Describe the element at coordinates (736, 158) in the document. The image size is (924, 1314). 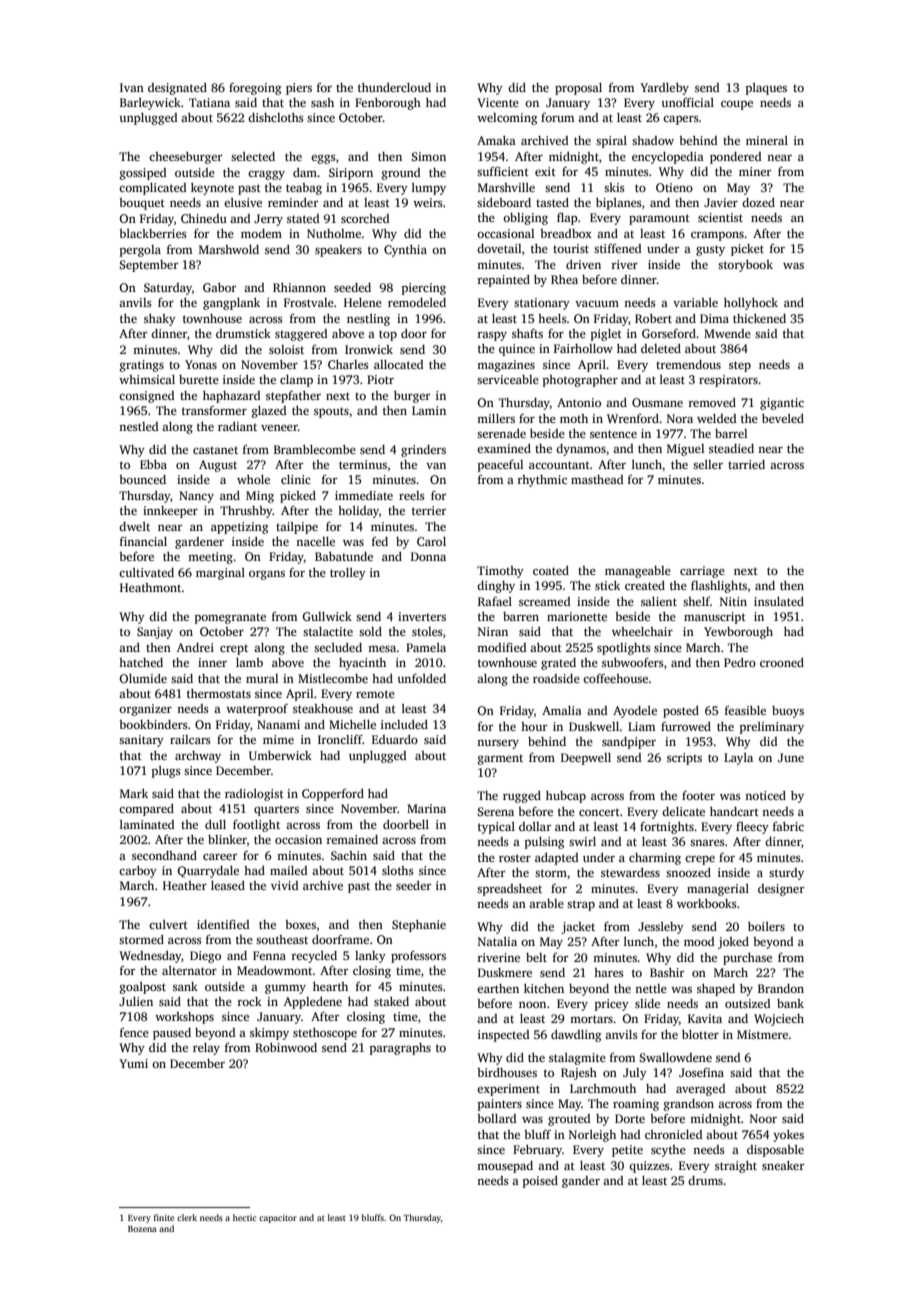
I see `pondered` at that location.
